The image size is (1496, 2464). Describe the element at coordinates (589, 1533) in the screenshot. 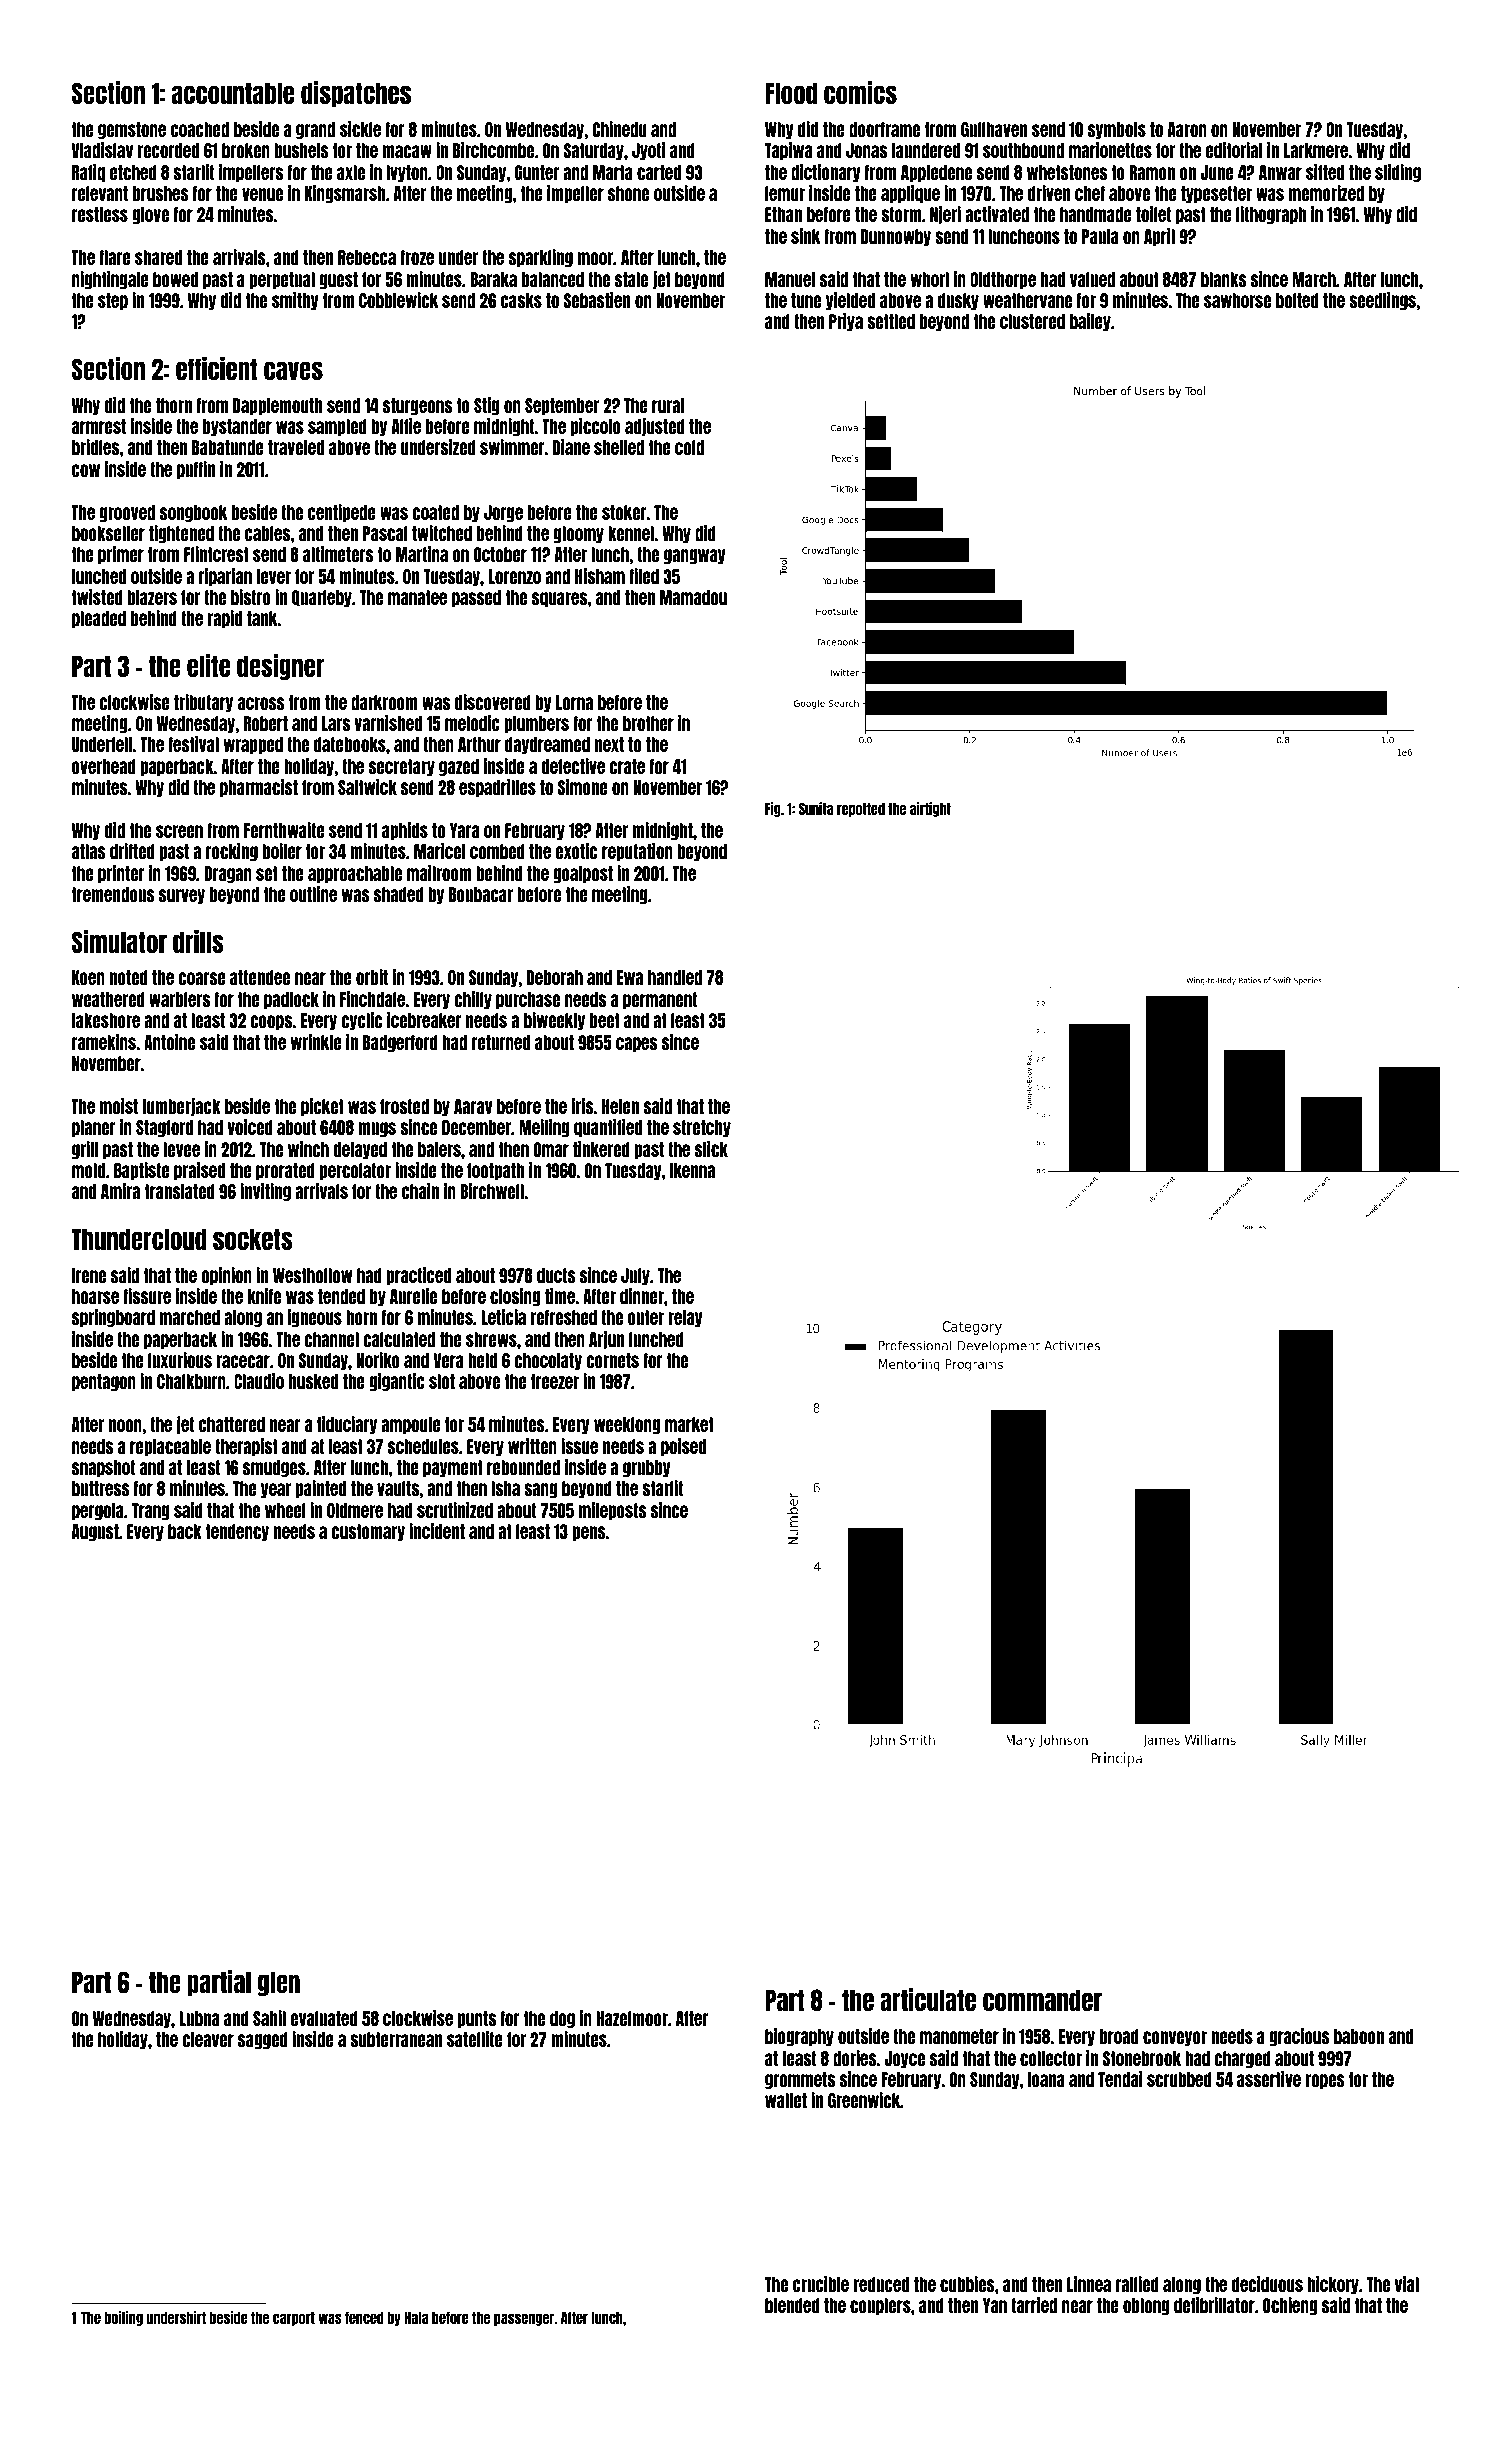

I see `pens` at that location.
